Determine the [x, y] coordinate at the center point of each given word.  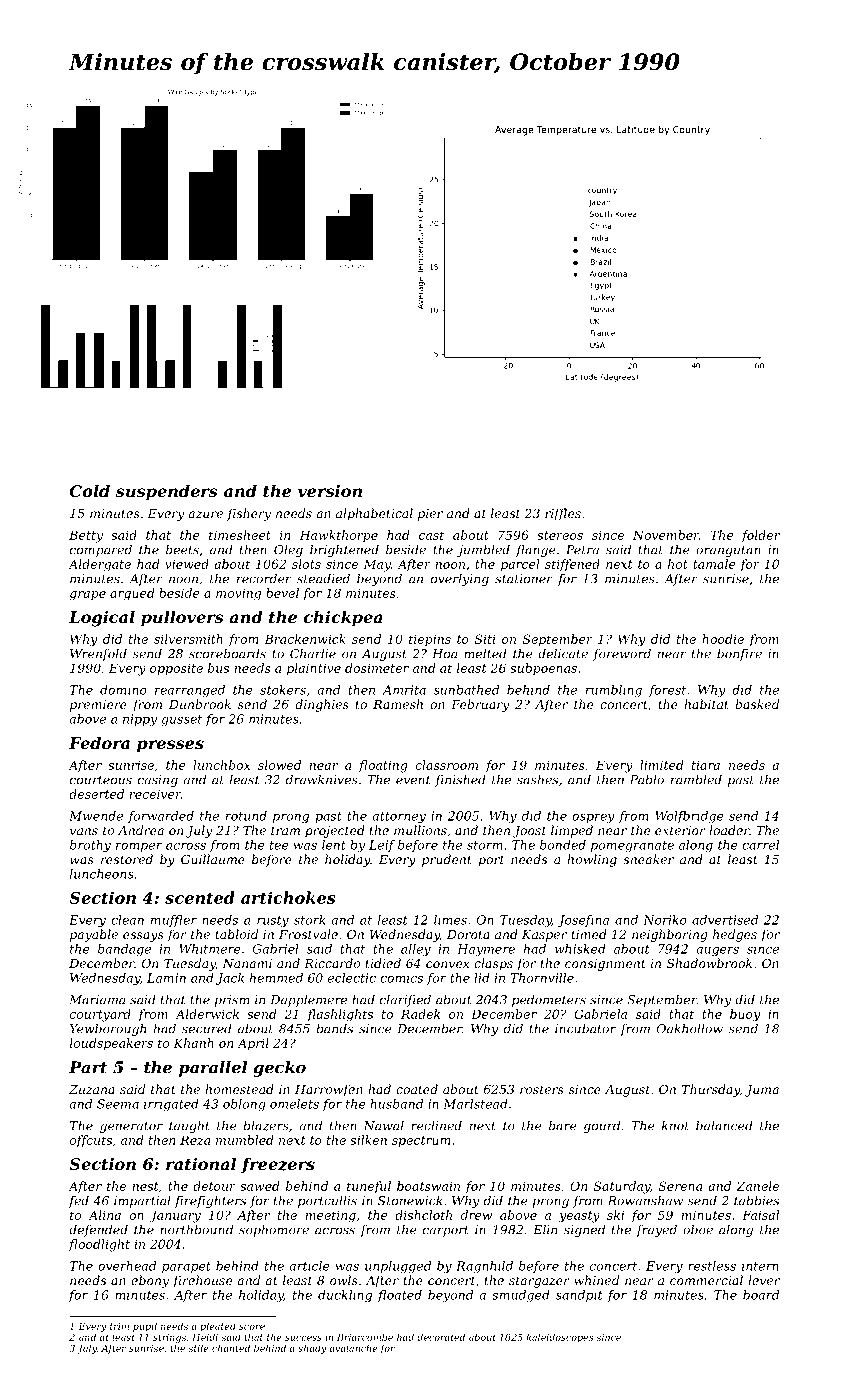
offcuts [91, 1141]
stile [199, 1348]
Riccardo [332, 963]
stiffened [572, 565]
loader [729, 830]
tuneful [369, 1187]
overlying [460, 579]
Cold [90, 490]
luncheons [102, 874]
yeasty [579, 1217]
